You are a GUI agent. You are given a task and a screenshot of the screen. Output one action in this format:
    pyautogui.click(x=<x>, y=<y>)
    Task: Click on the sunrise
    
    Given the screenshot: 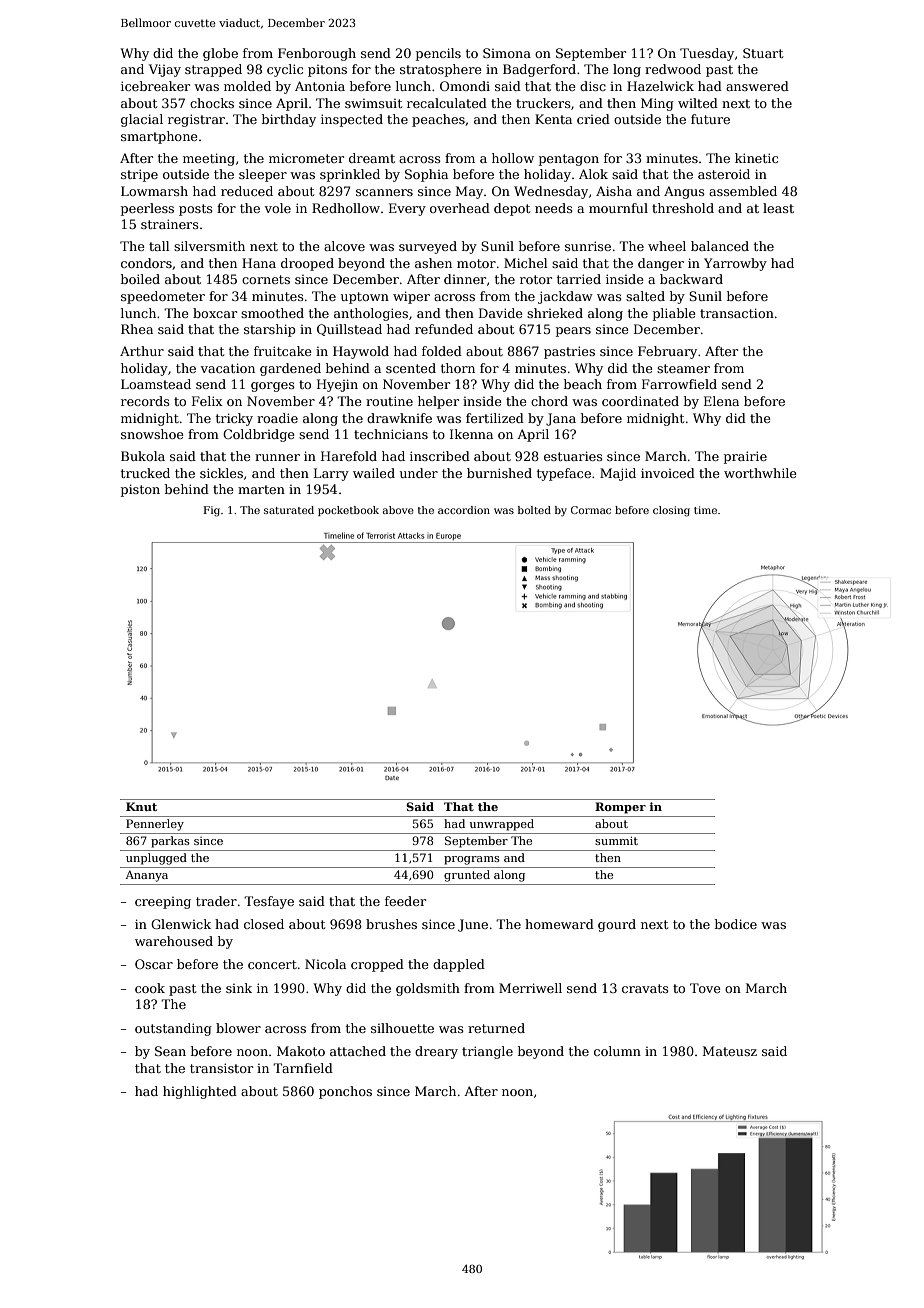 What is the action you would take?
    pyautogui.click(x=588, y=246)
